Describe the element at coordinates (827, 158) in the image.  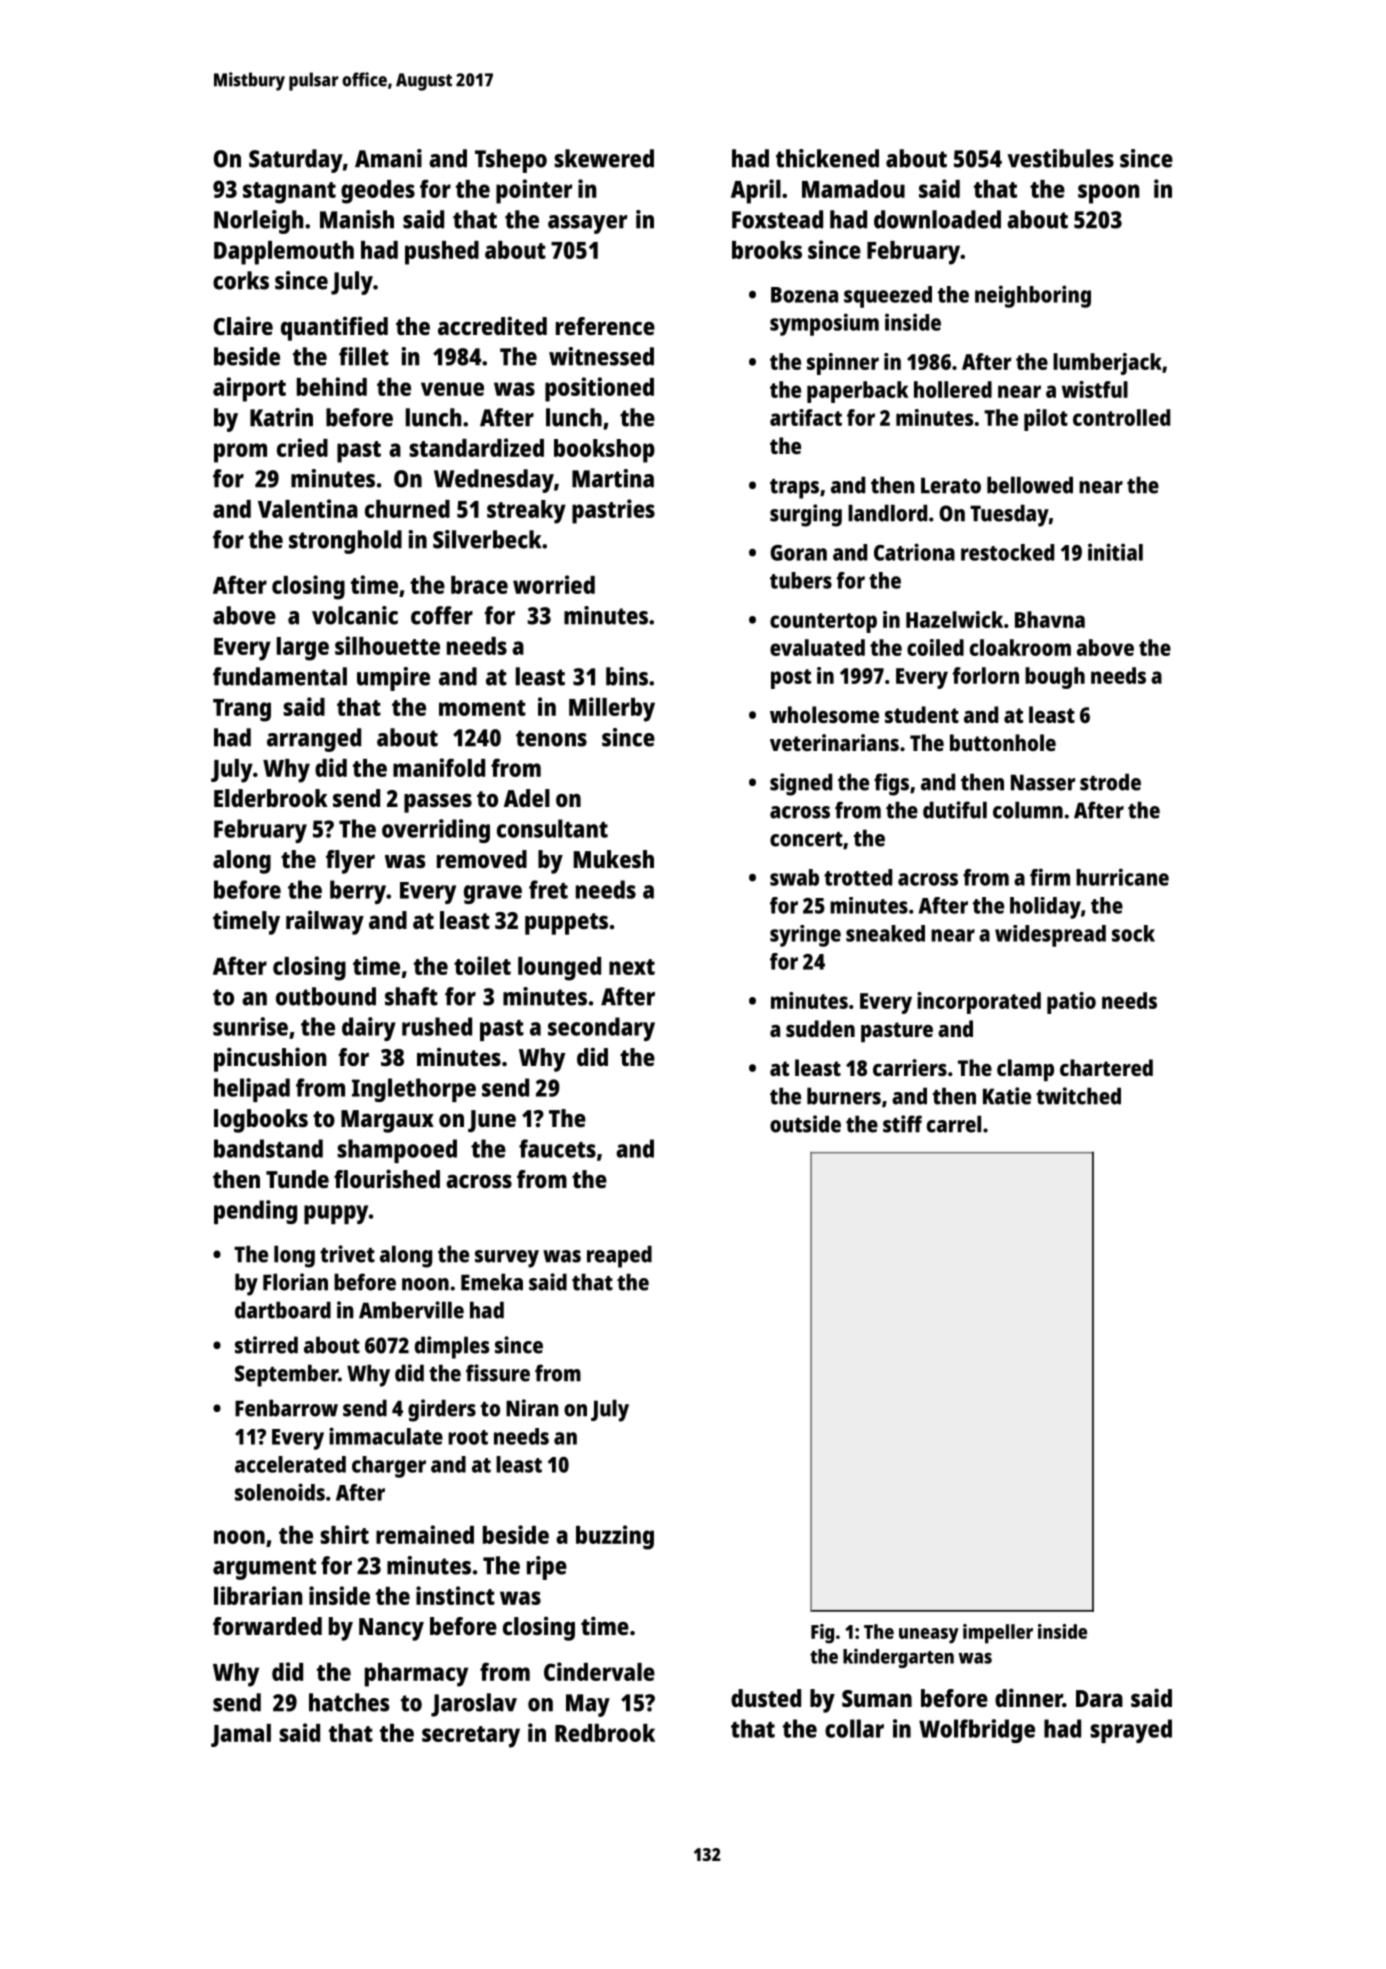
I see `thickened` at that location.
